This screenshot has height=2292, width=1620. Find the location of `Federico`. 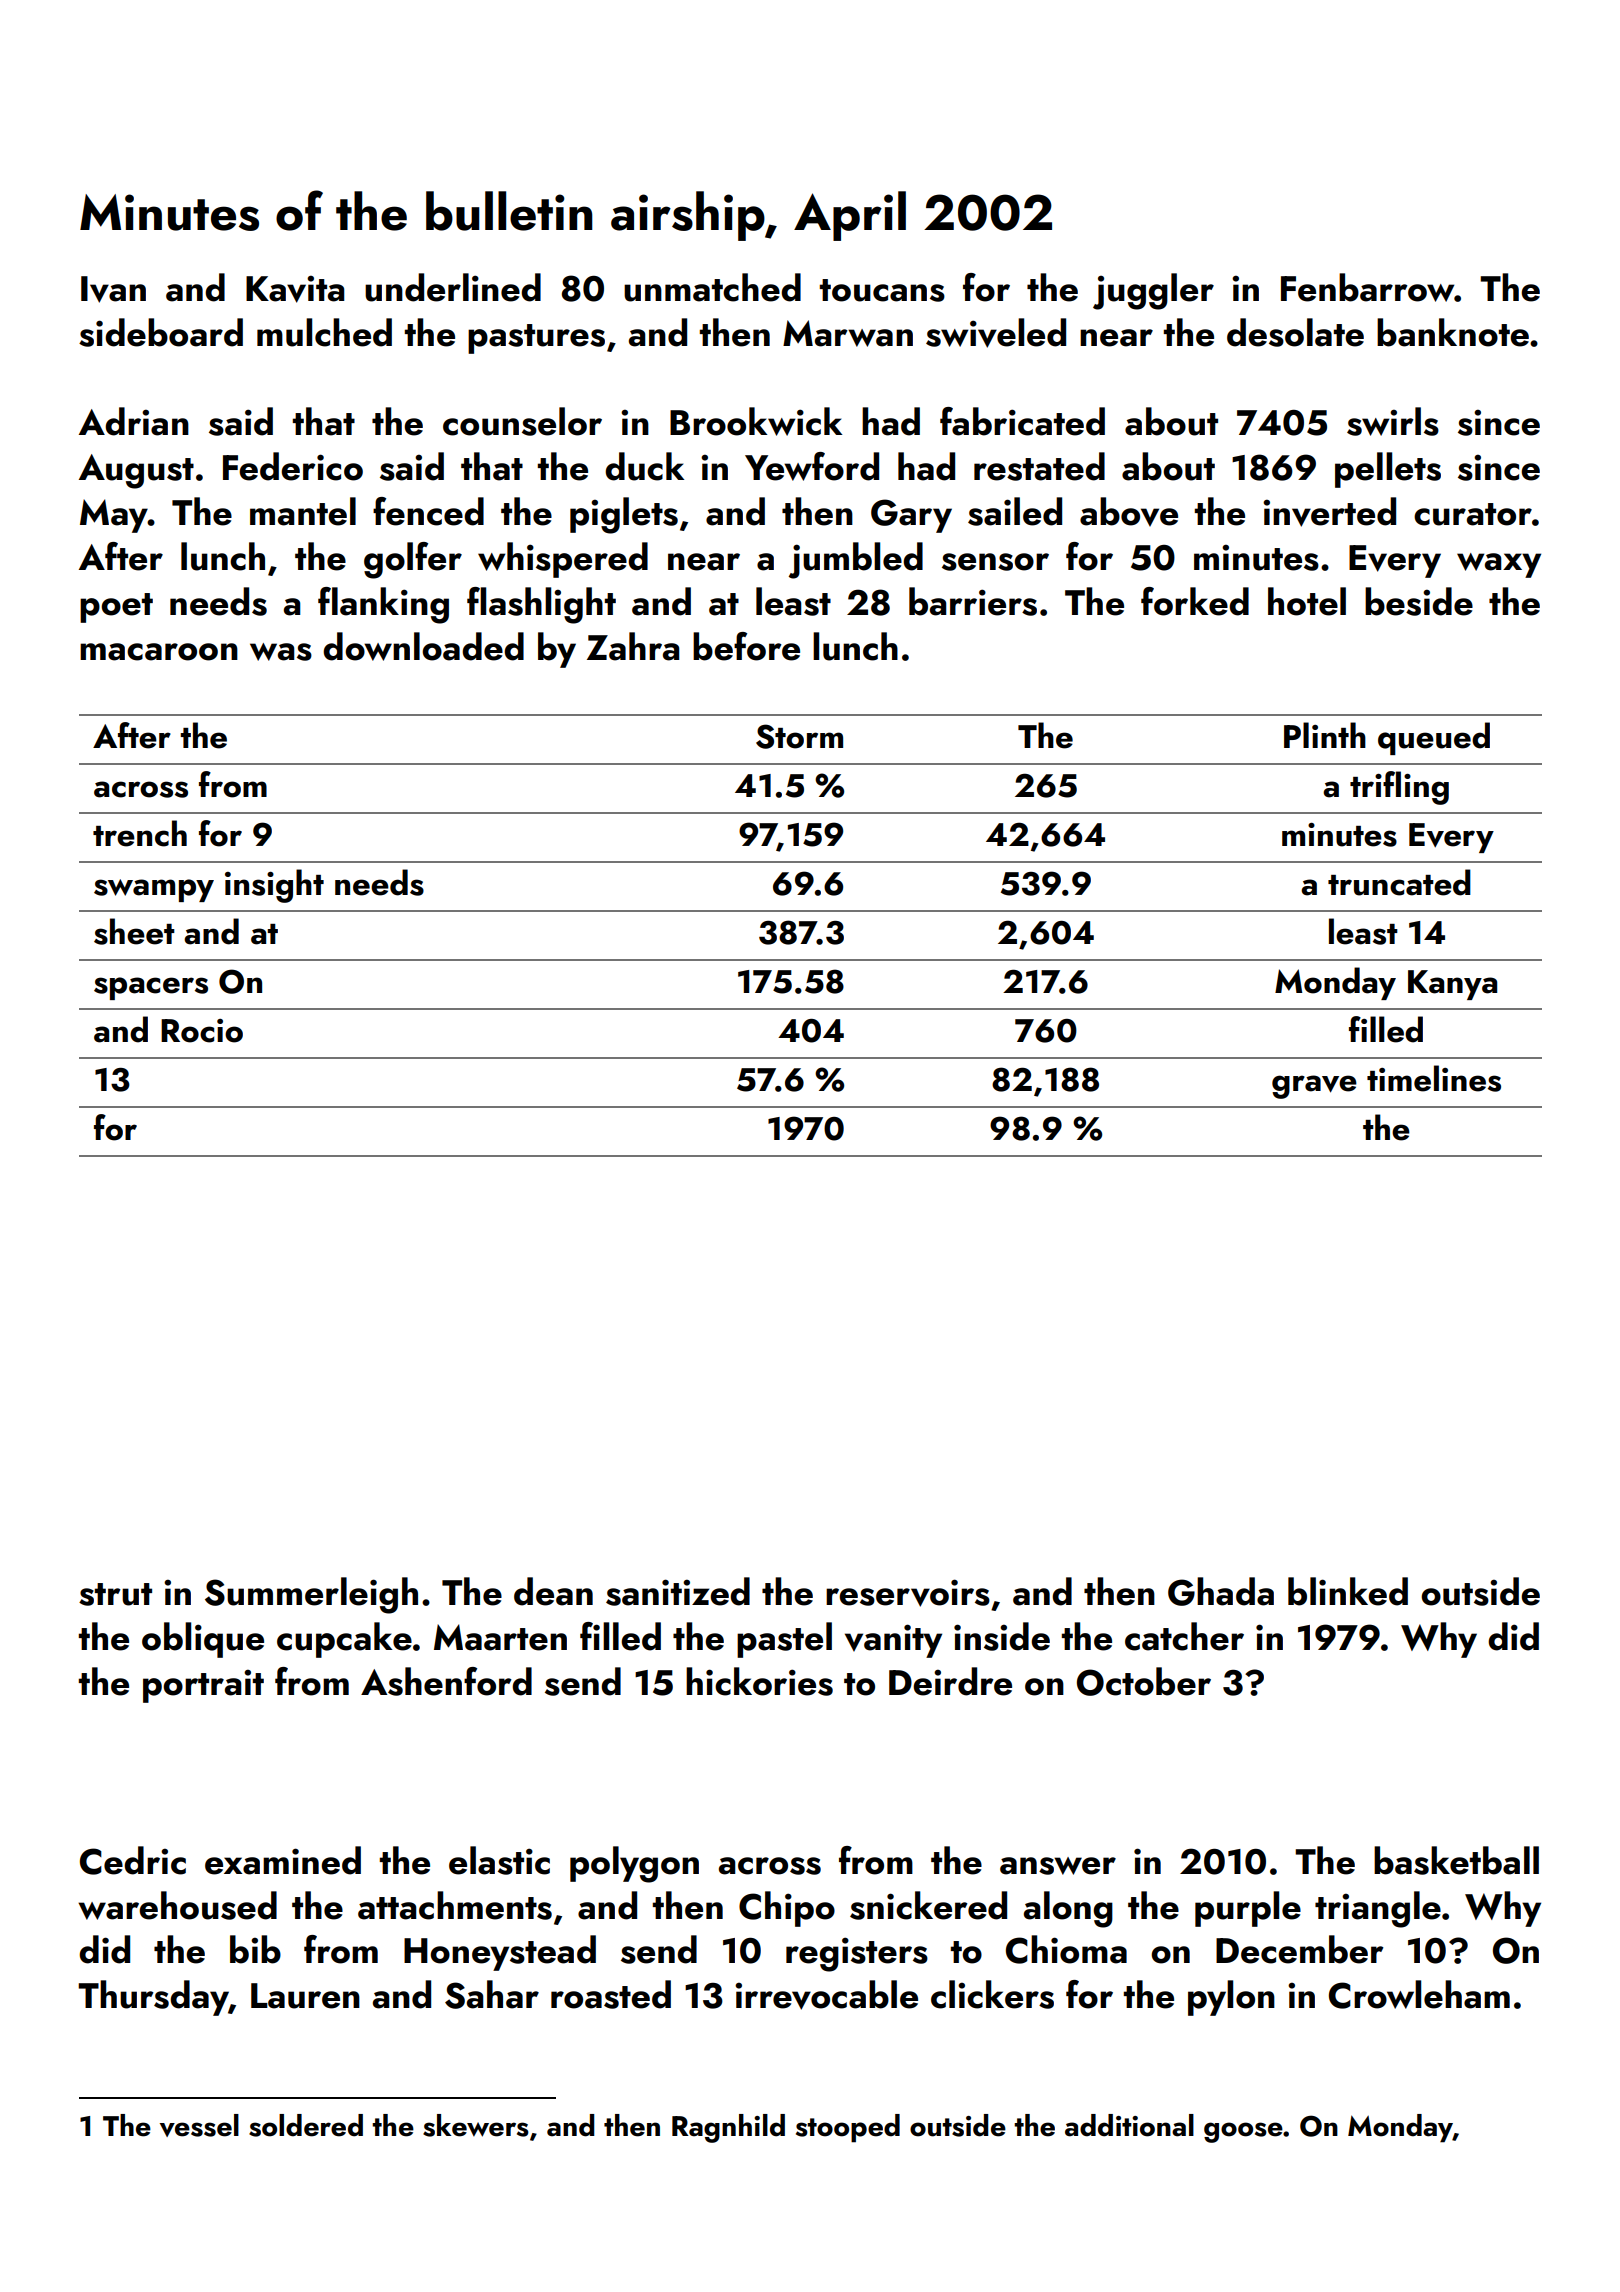

Federico is located at coordinates (293, 466).
